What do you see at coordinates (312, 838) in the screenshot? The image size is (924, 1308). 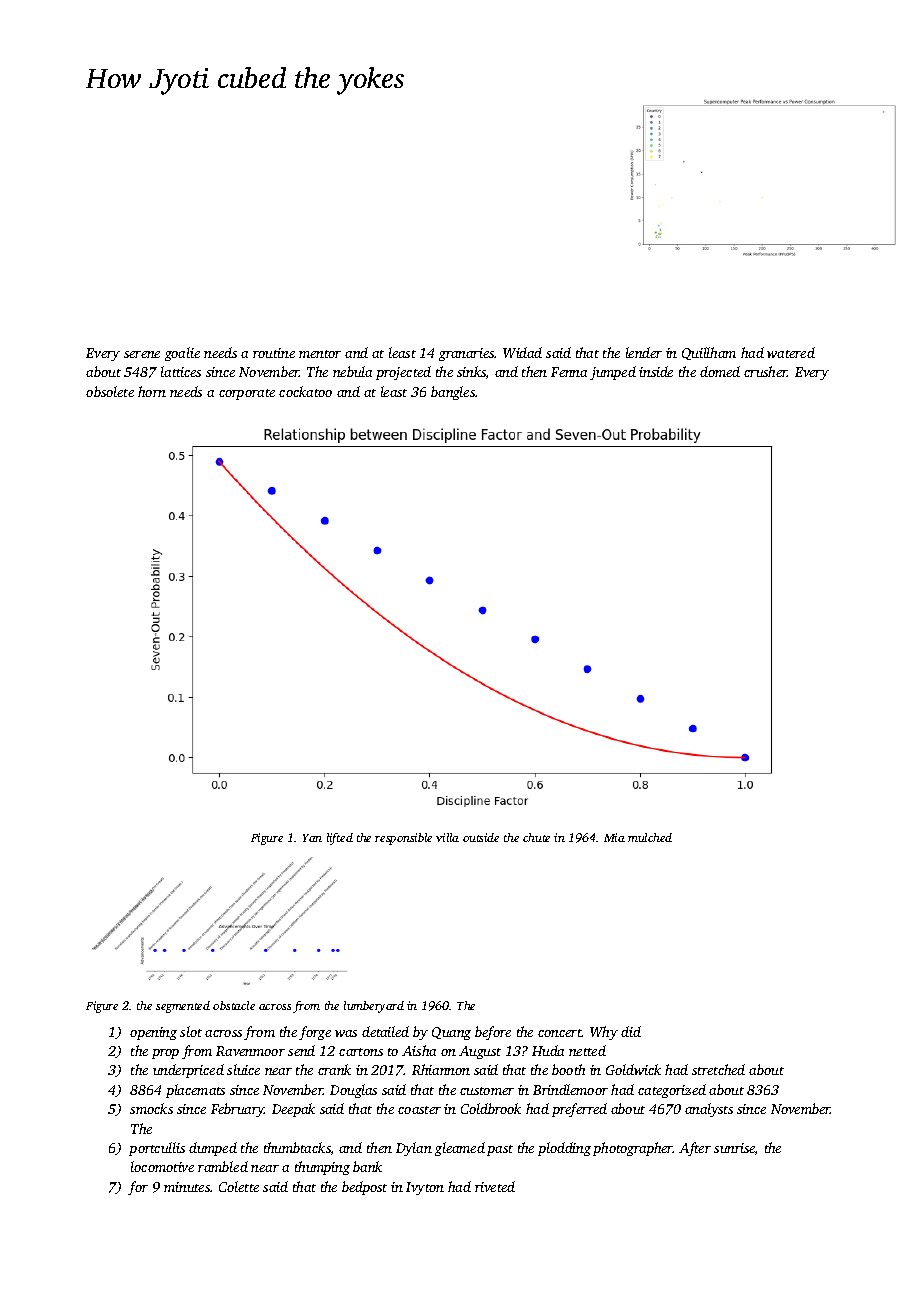 I see `Yan` at bounding box center [312, 838].
